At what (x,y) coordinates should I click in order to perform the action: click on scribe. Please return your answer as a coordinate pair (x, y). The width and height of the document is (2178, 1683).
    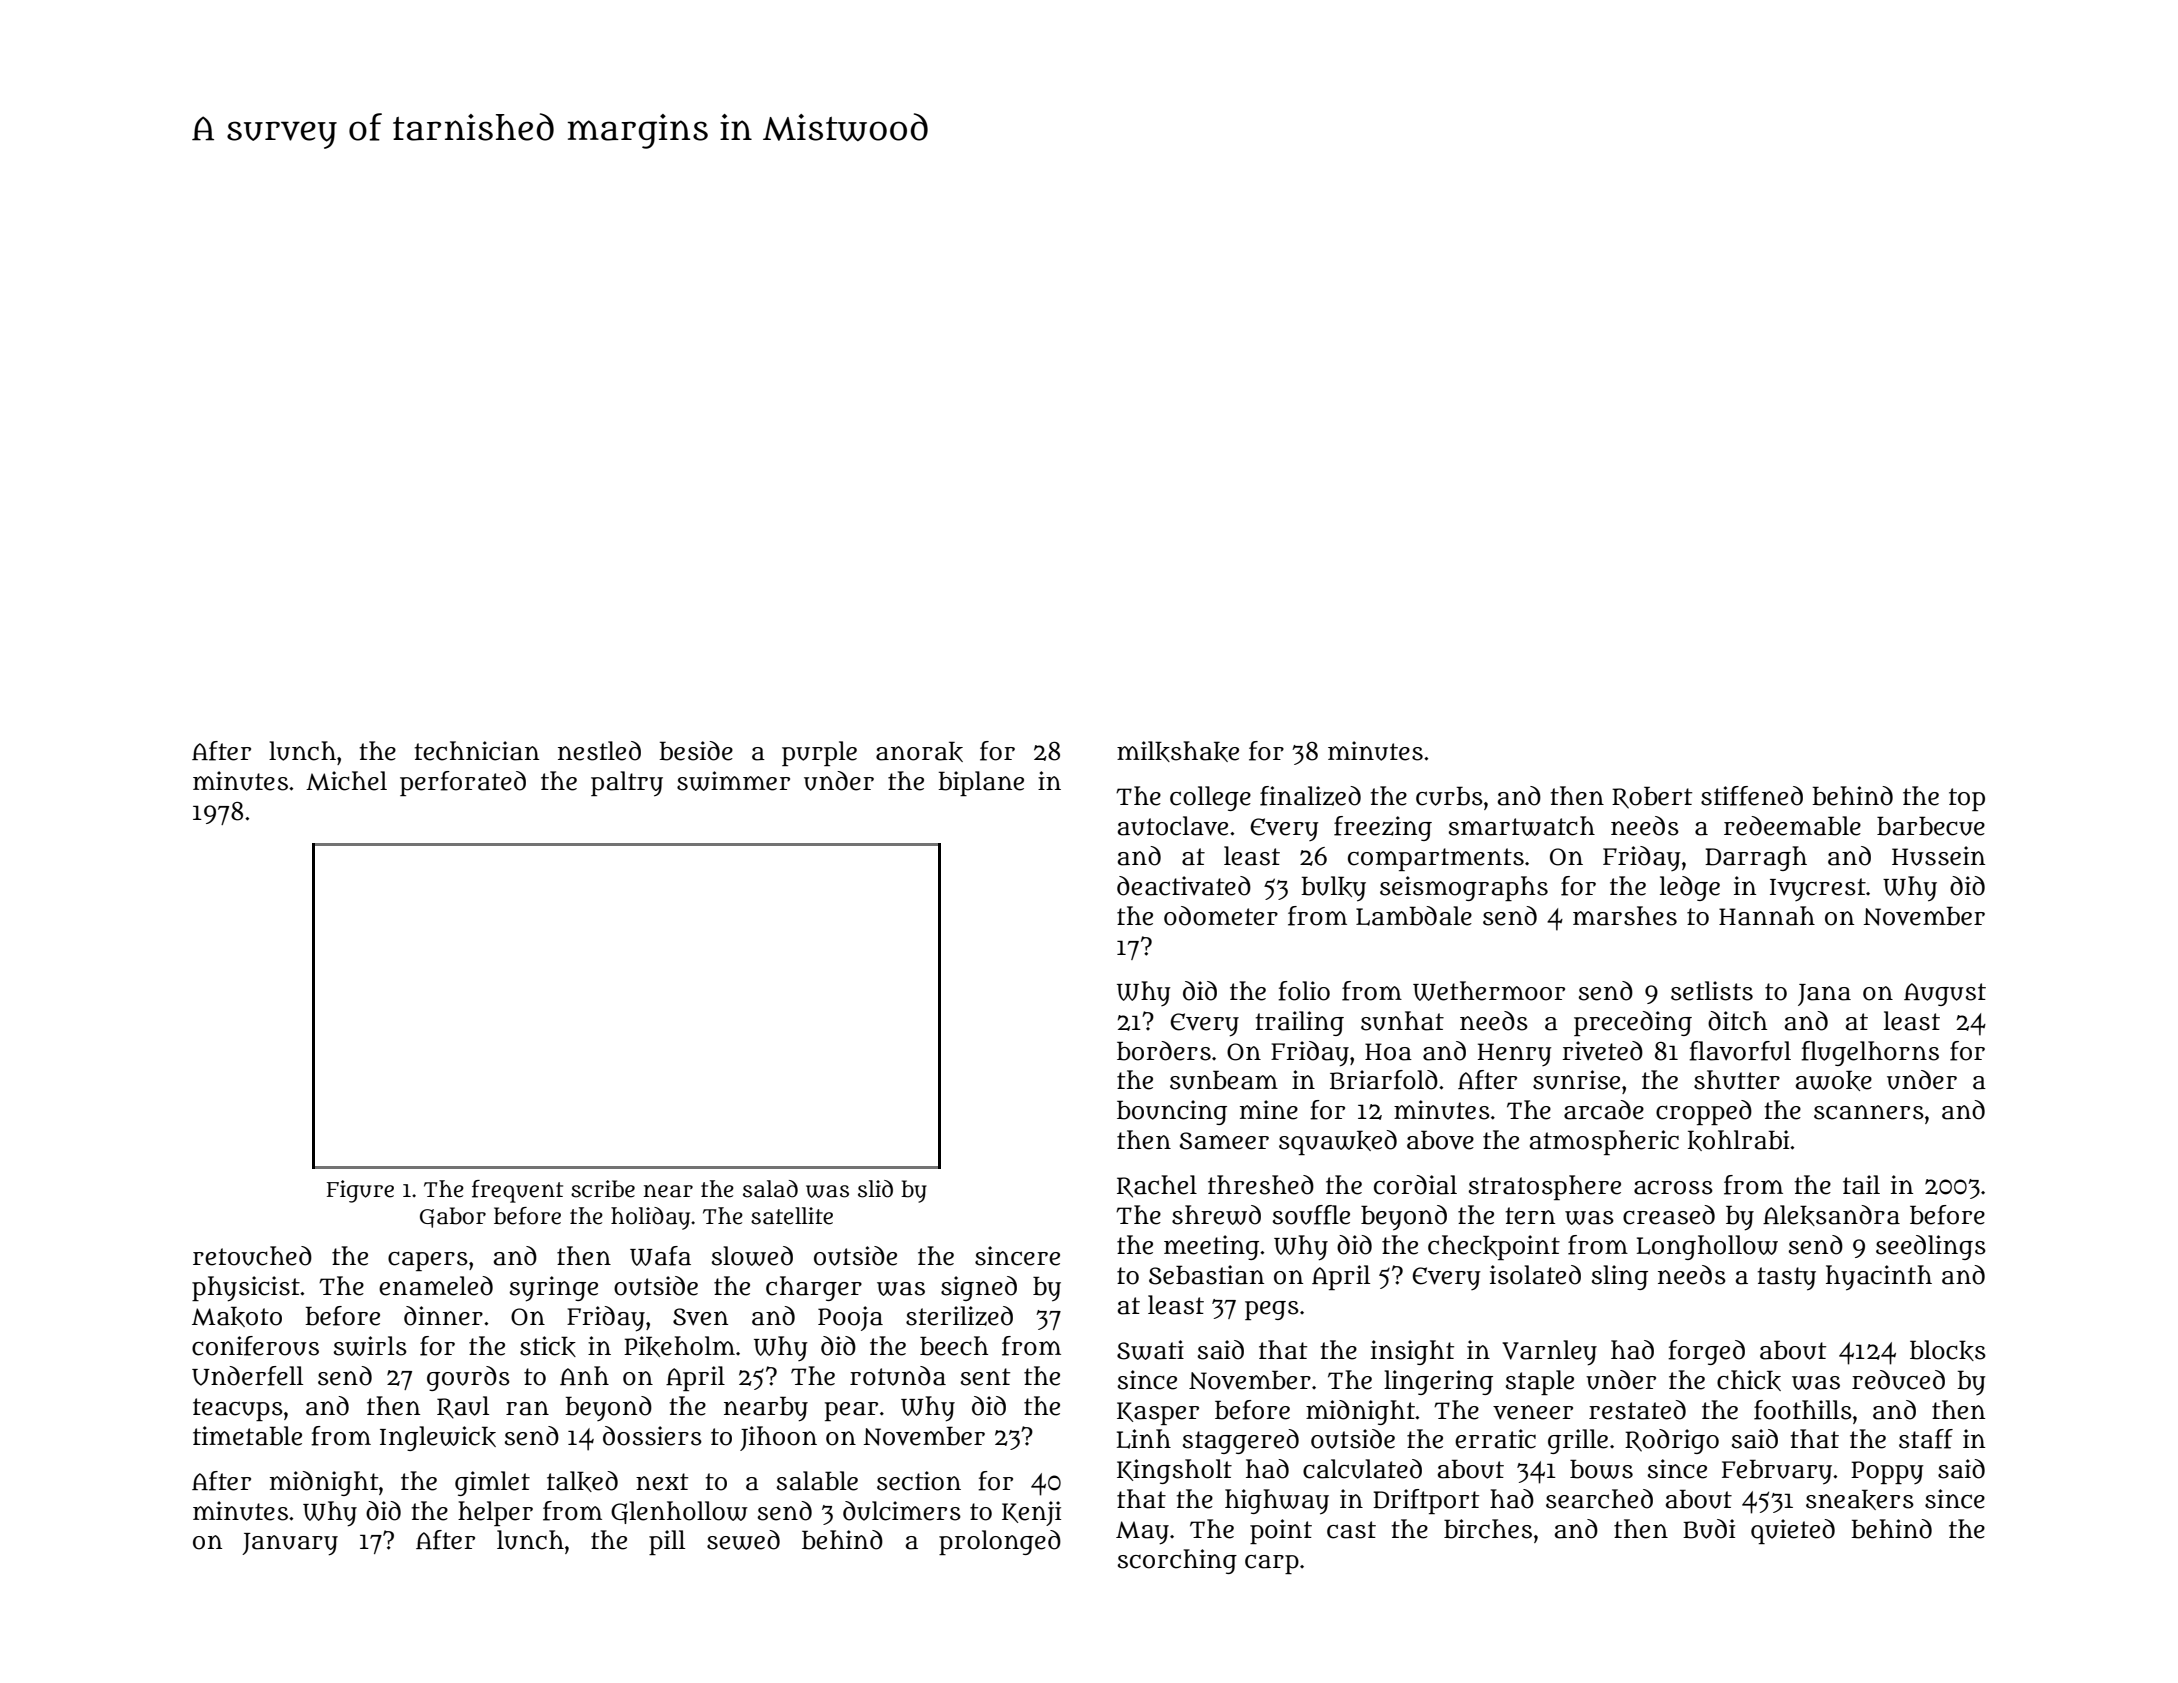
    Looking at the image, I should click on (603, 1189).
